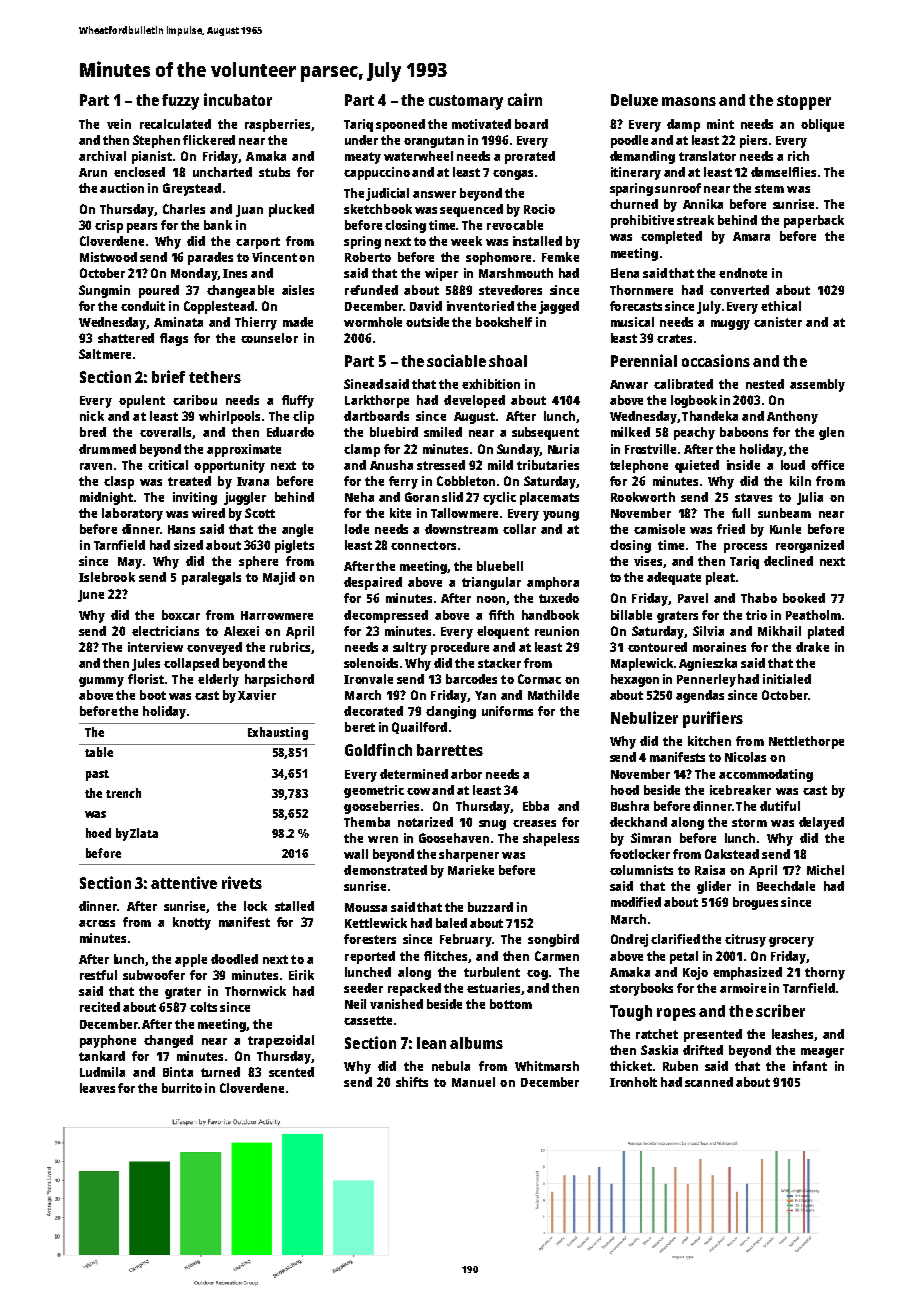 This document has width=924, height=1308. I want to click on fuzzy, so click(180, 102).
